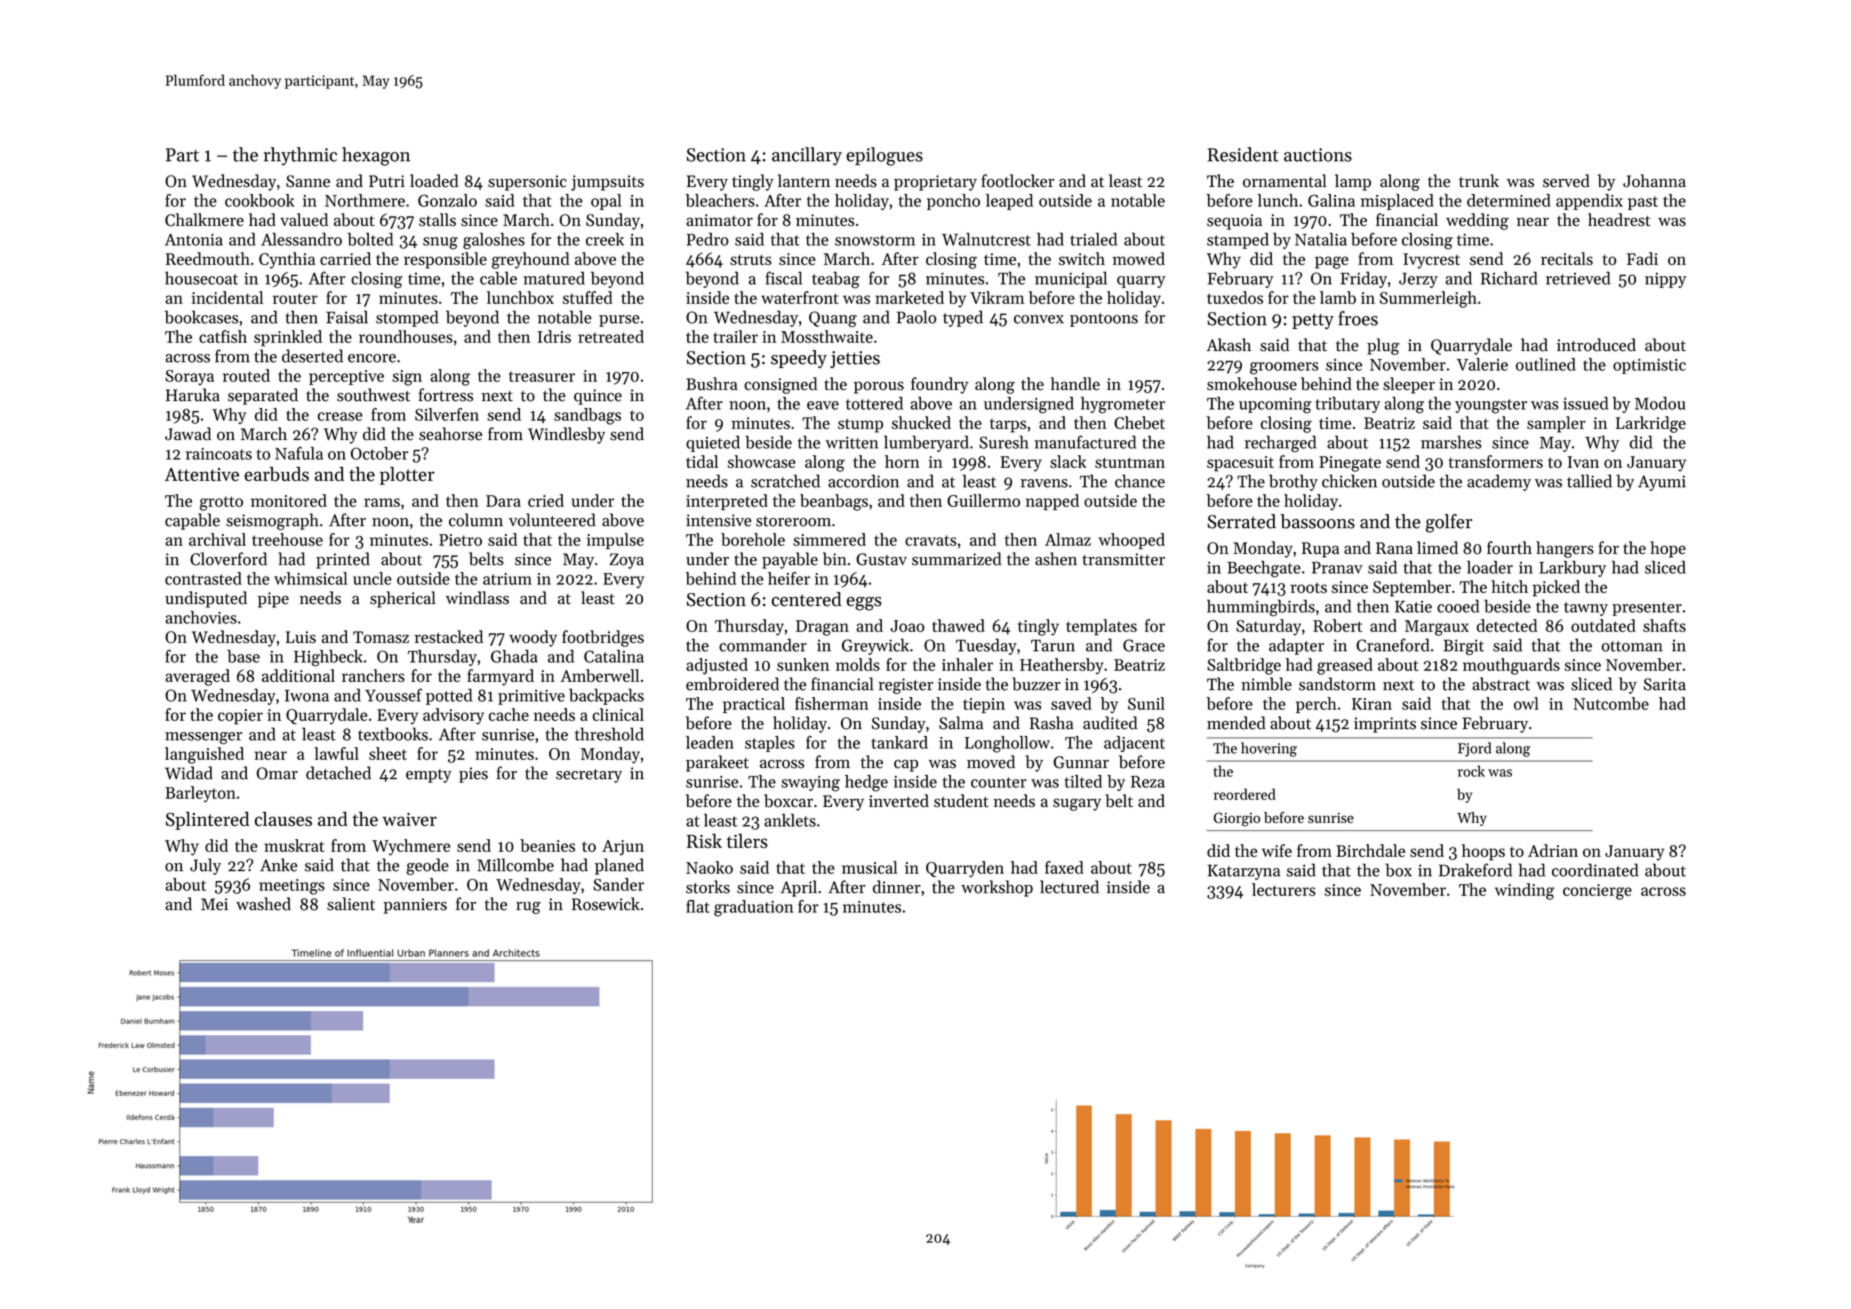 The height and width of the document is (1309, 1851). Describe the element at coordinates (1123, 559) in the document. I see `transmitter` at that location.
